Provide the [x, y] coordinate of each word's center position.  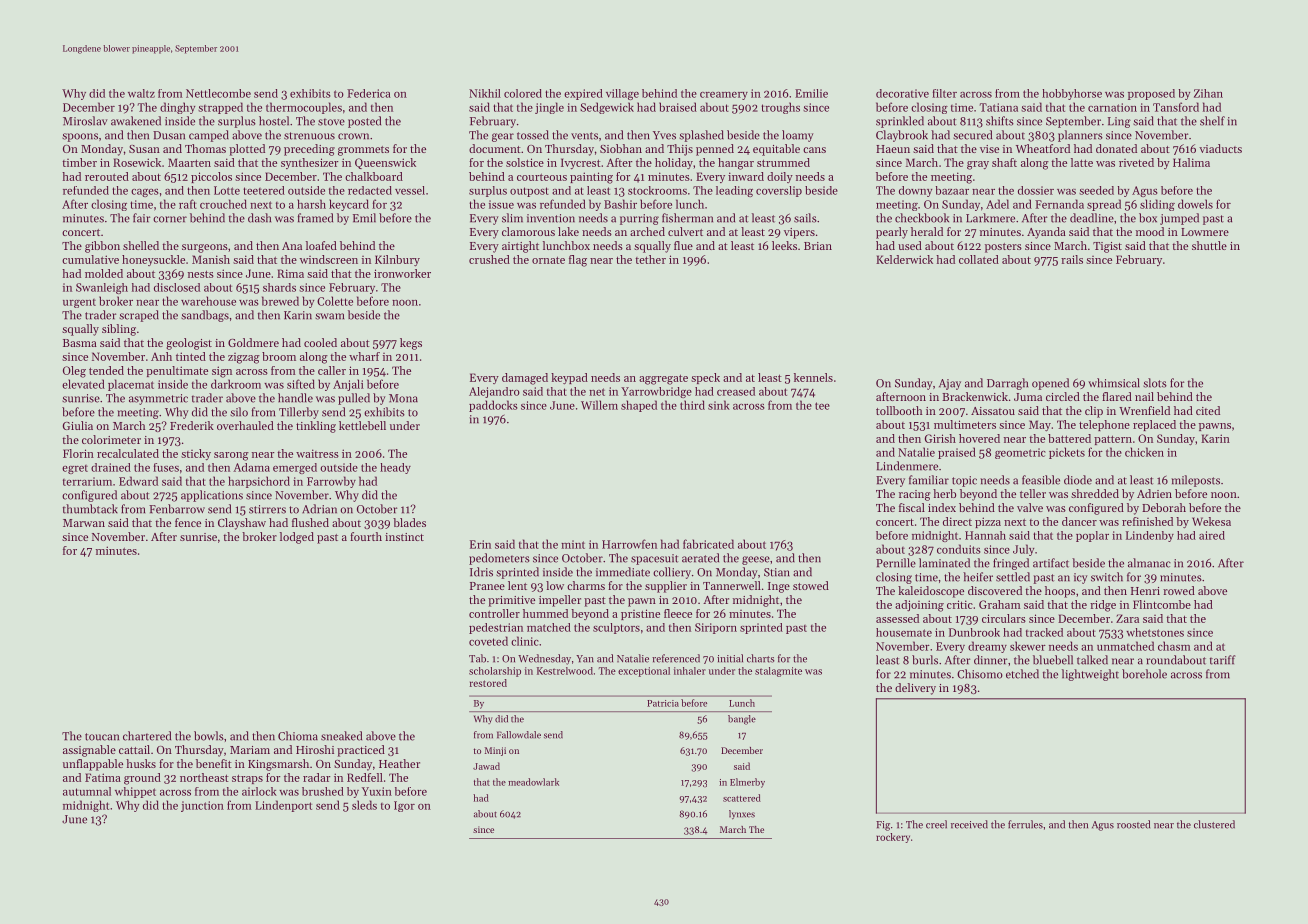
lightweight [1090, 675]
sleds [364, 805]
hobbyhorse [1072, 94]
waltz [141, 93]
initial [730, 658]
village [622, 94]
